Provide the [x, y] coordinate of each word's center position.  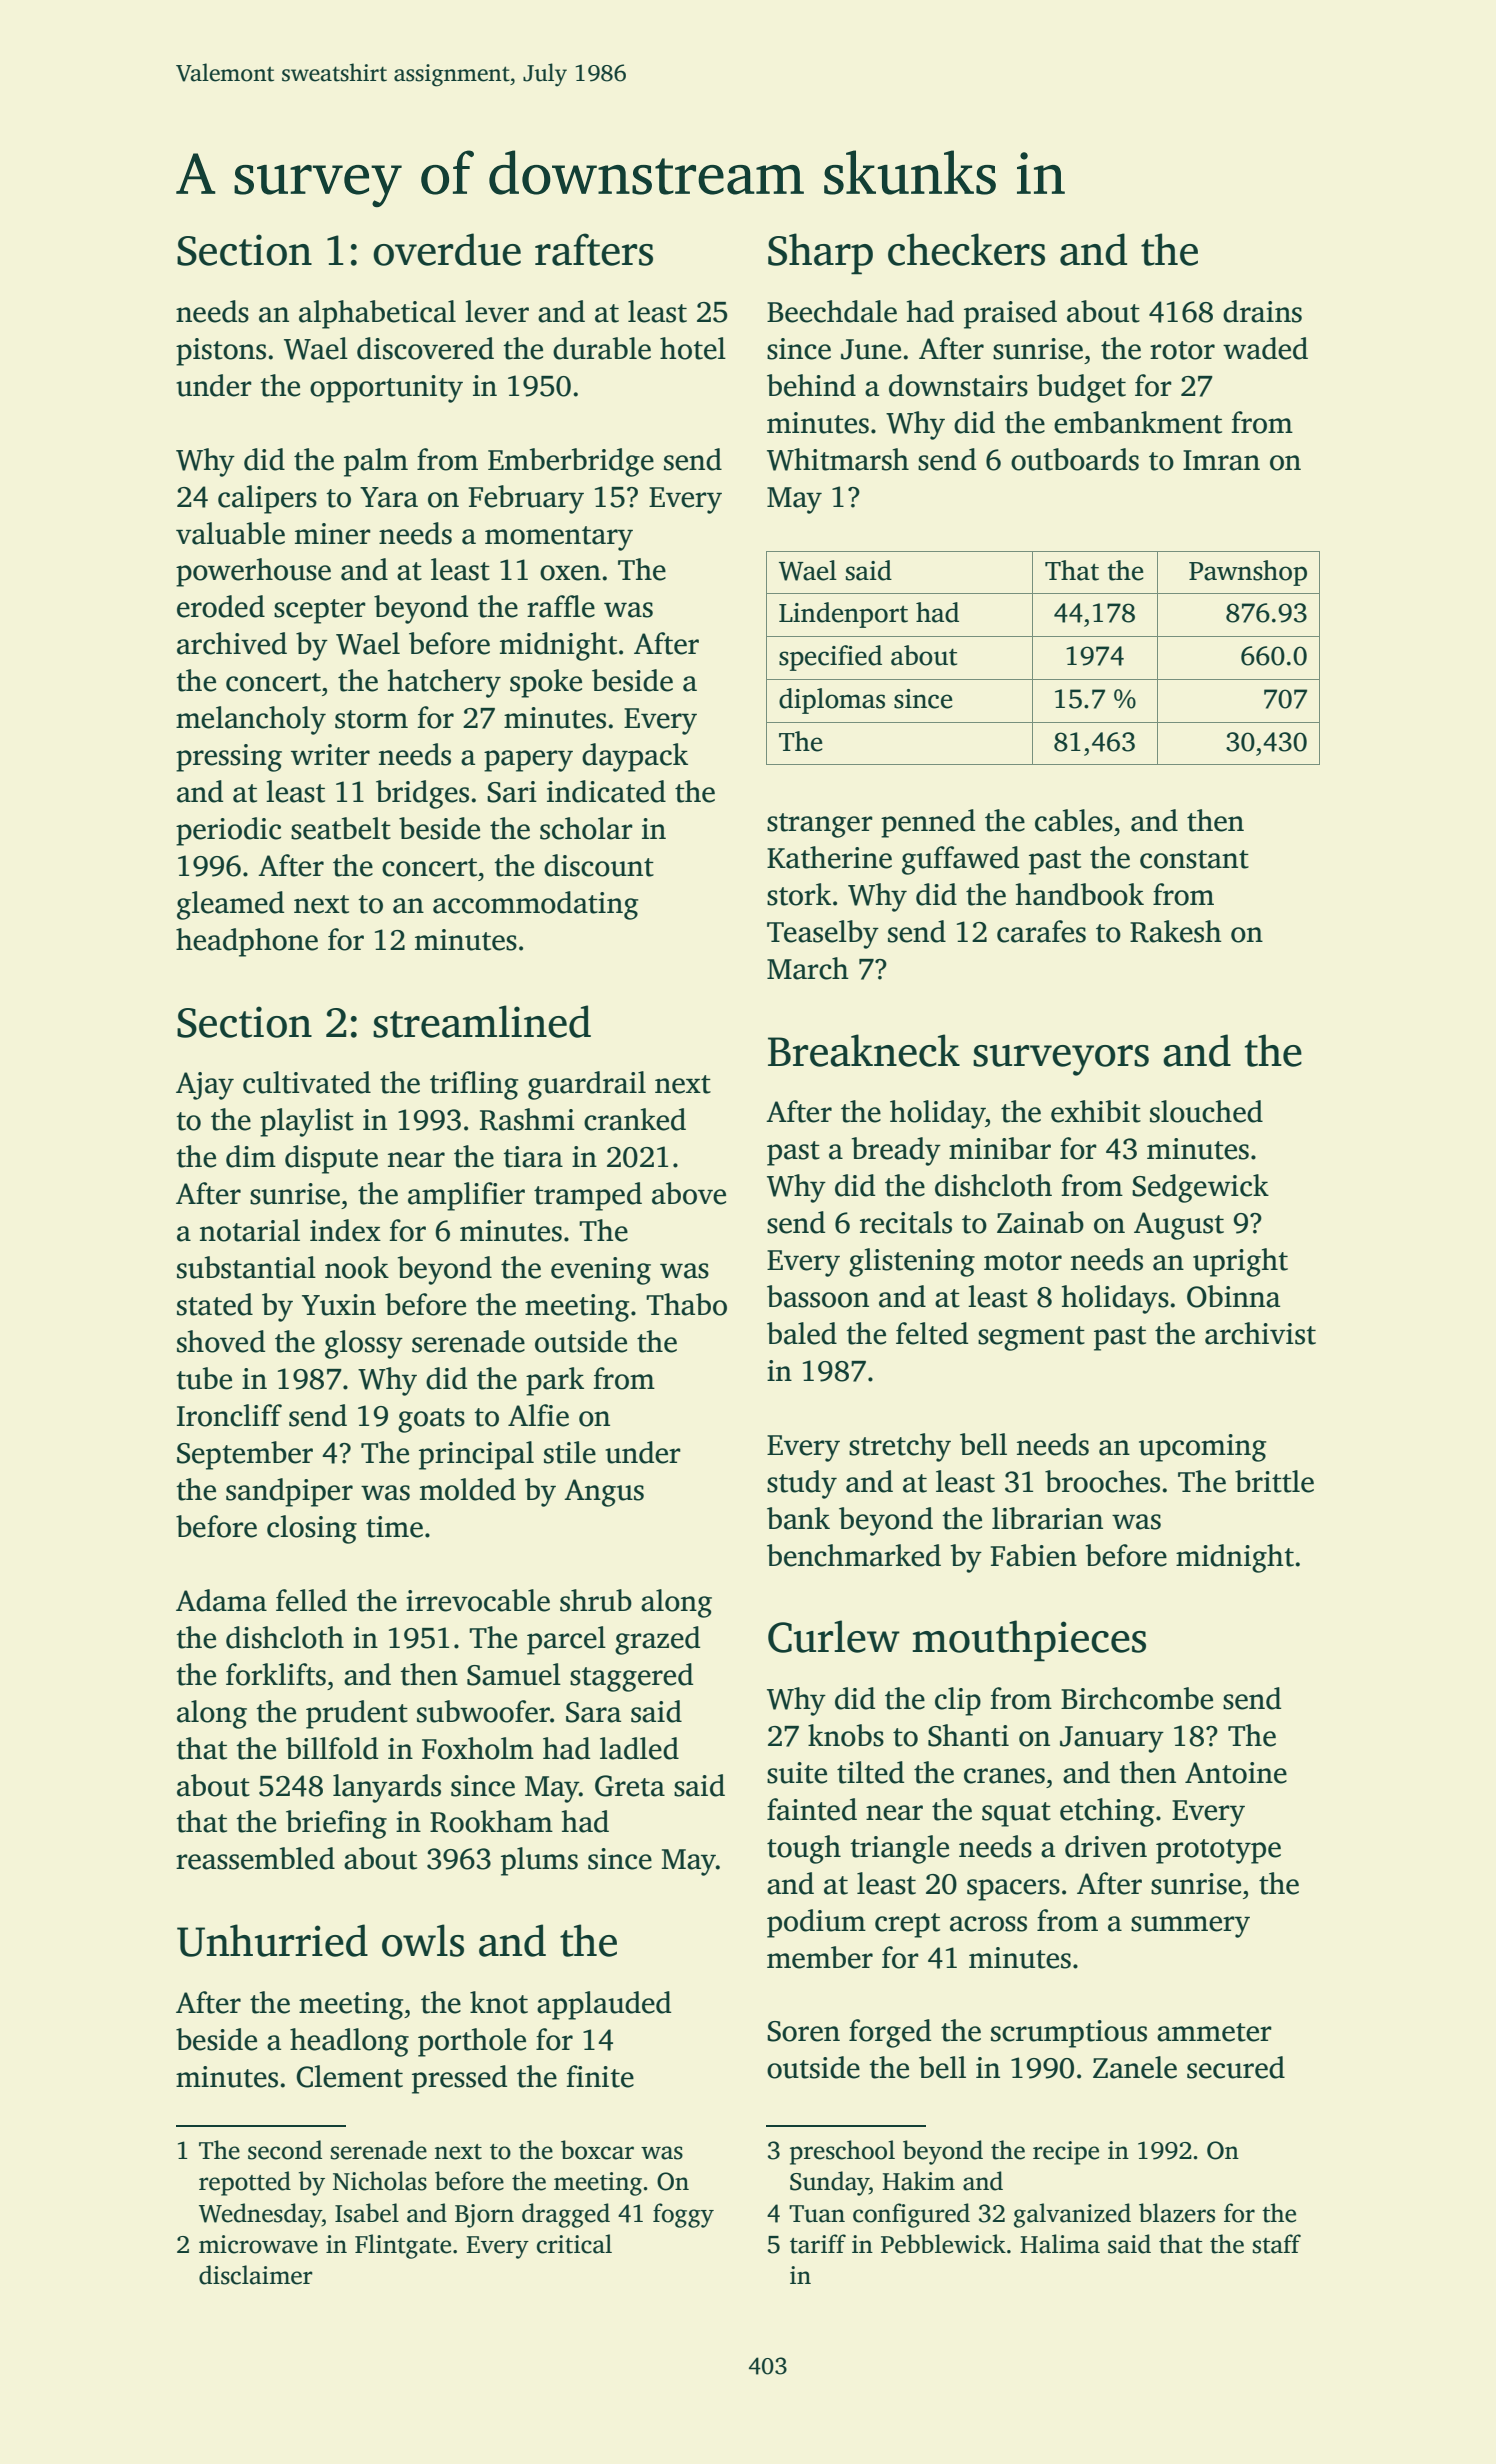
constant [1194, 859]
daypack [635, 757]
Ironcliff [229, 1415]
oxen [570, 573]
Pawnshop [1248, 573]
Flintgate [403, 2246]
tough [804, 1849]
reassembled [255, 1858]
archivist [1260, 1333]
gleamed [230, 905]
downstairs [958, 385]
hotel [693, 348]
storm [371, 719]
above [689, 1193]
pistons [221, 352]
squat [1016, 1814]
